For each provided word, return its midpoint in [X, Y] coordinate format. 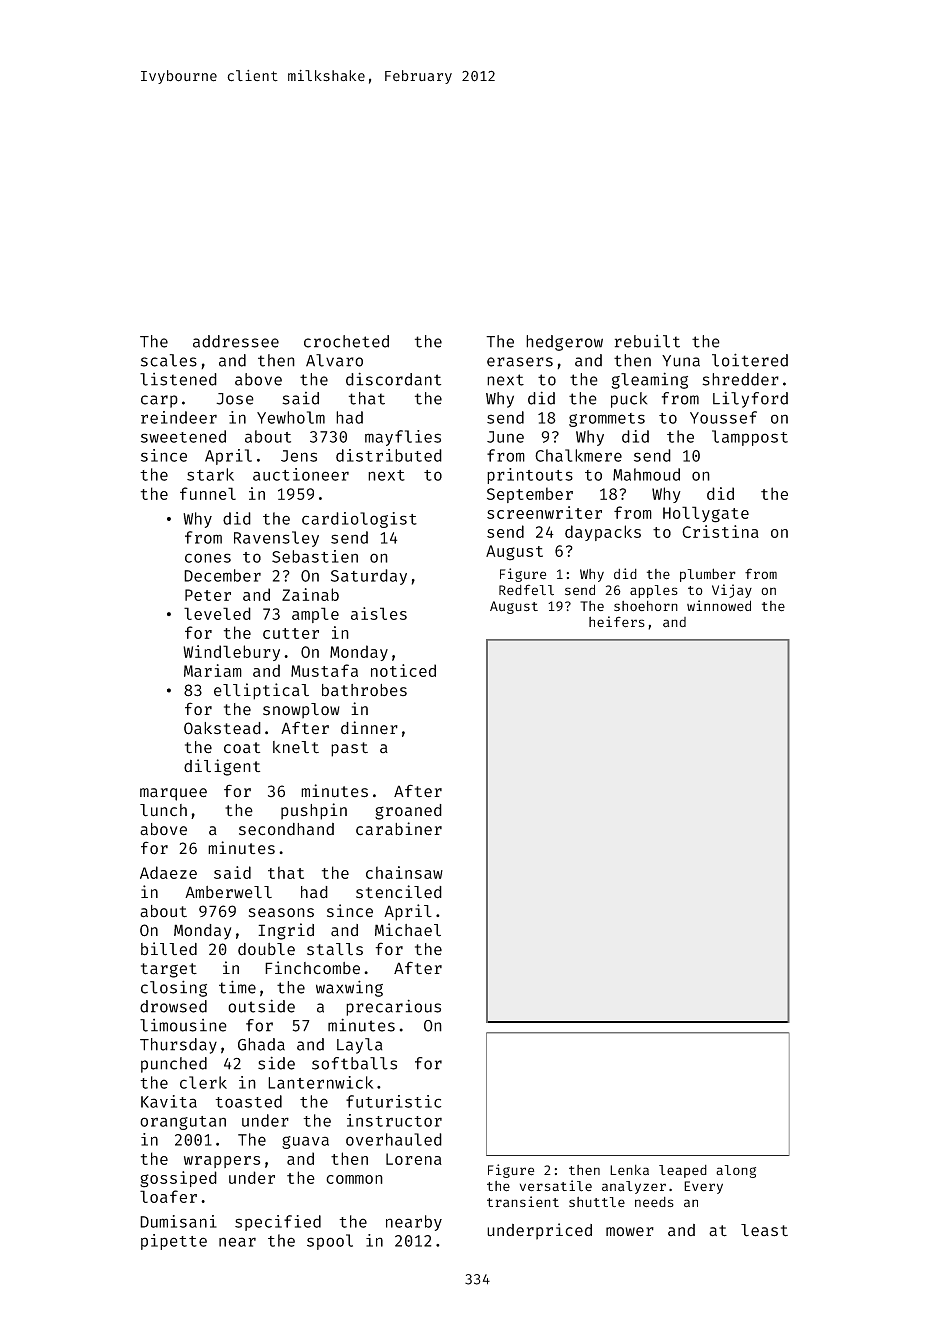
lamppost [750, 438]
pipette [174, 1242]
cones [208, 558]
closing [174, 988]
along [736, 1171]
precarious [393, 1007]
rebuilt [647, 341]
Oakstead [222, 728]
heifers [617, 622]
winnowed [719, 606]
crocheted [346, 341]
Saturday [369, 577]
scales [169, 360]
